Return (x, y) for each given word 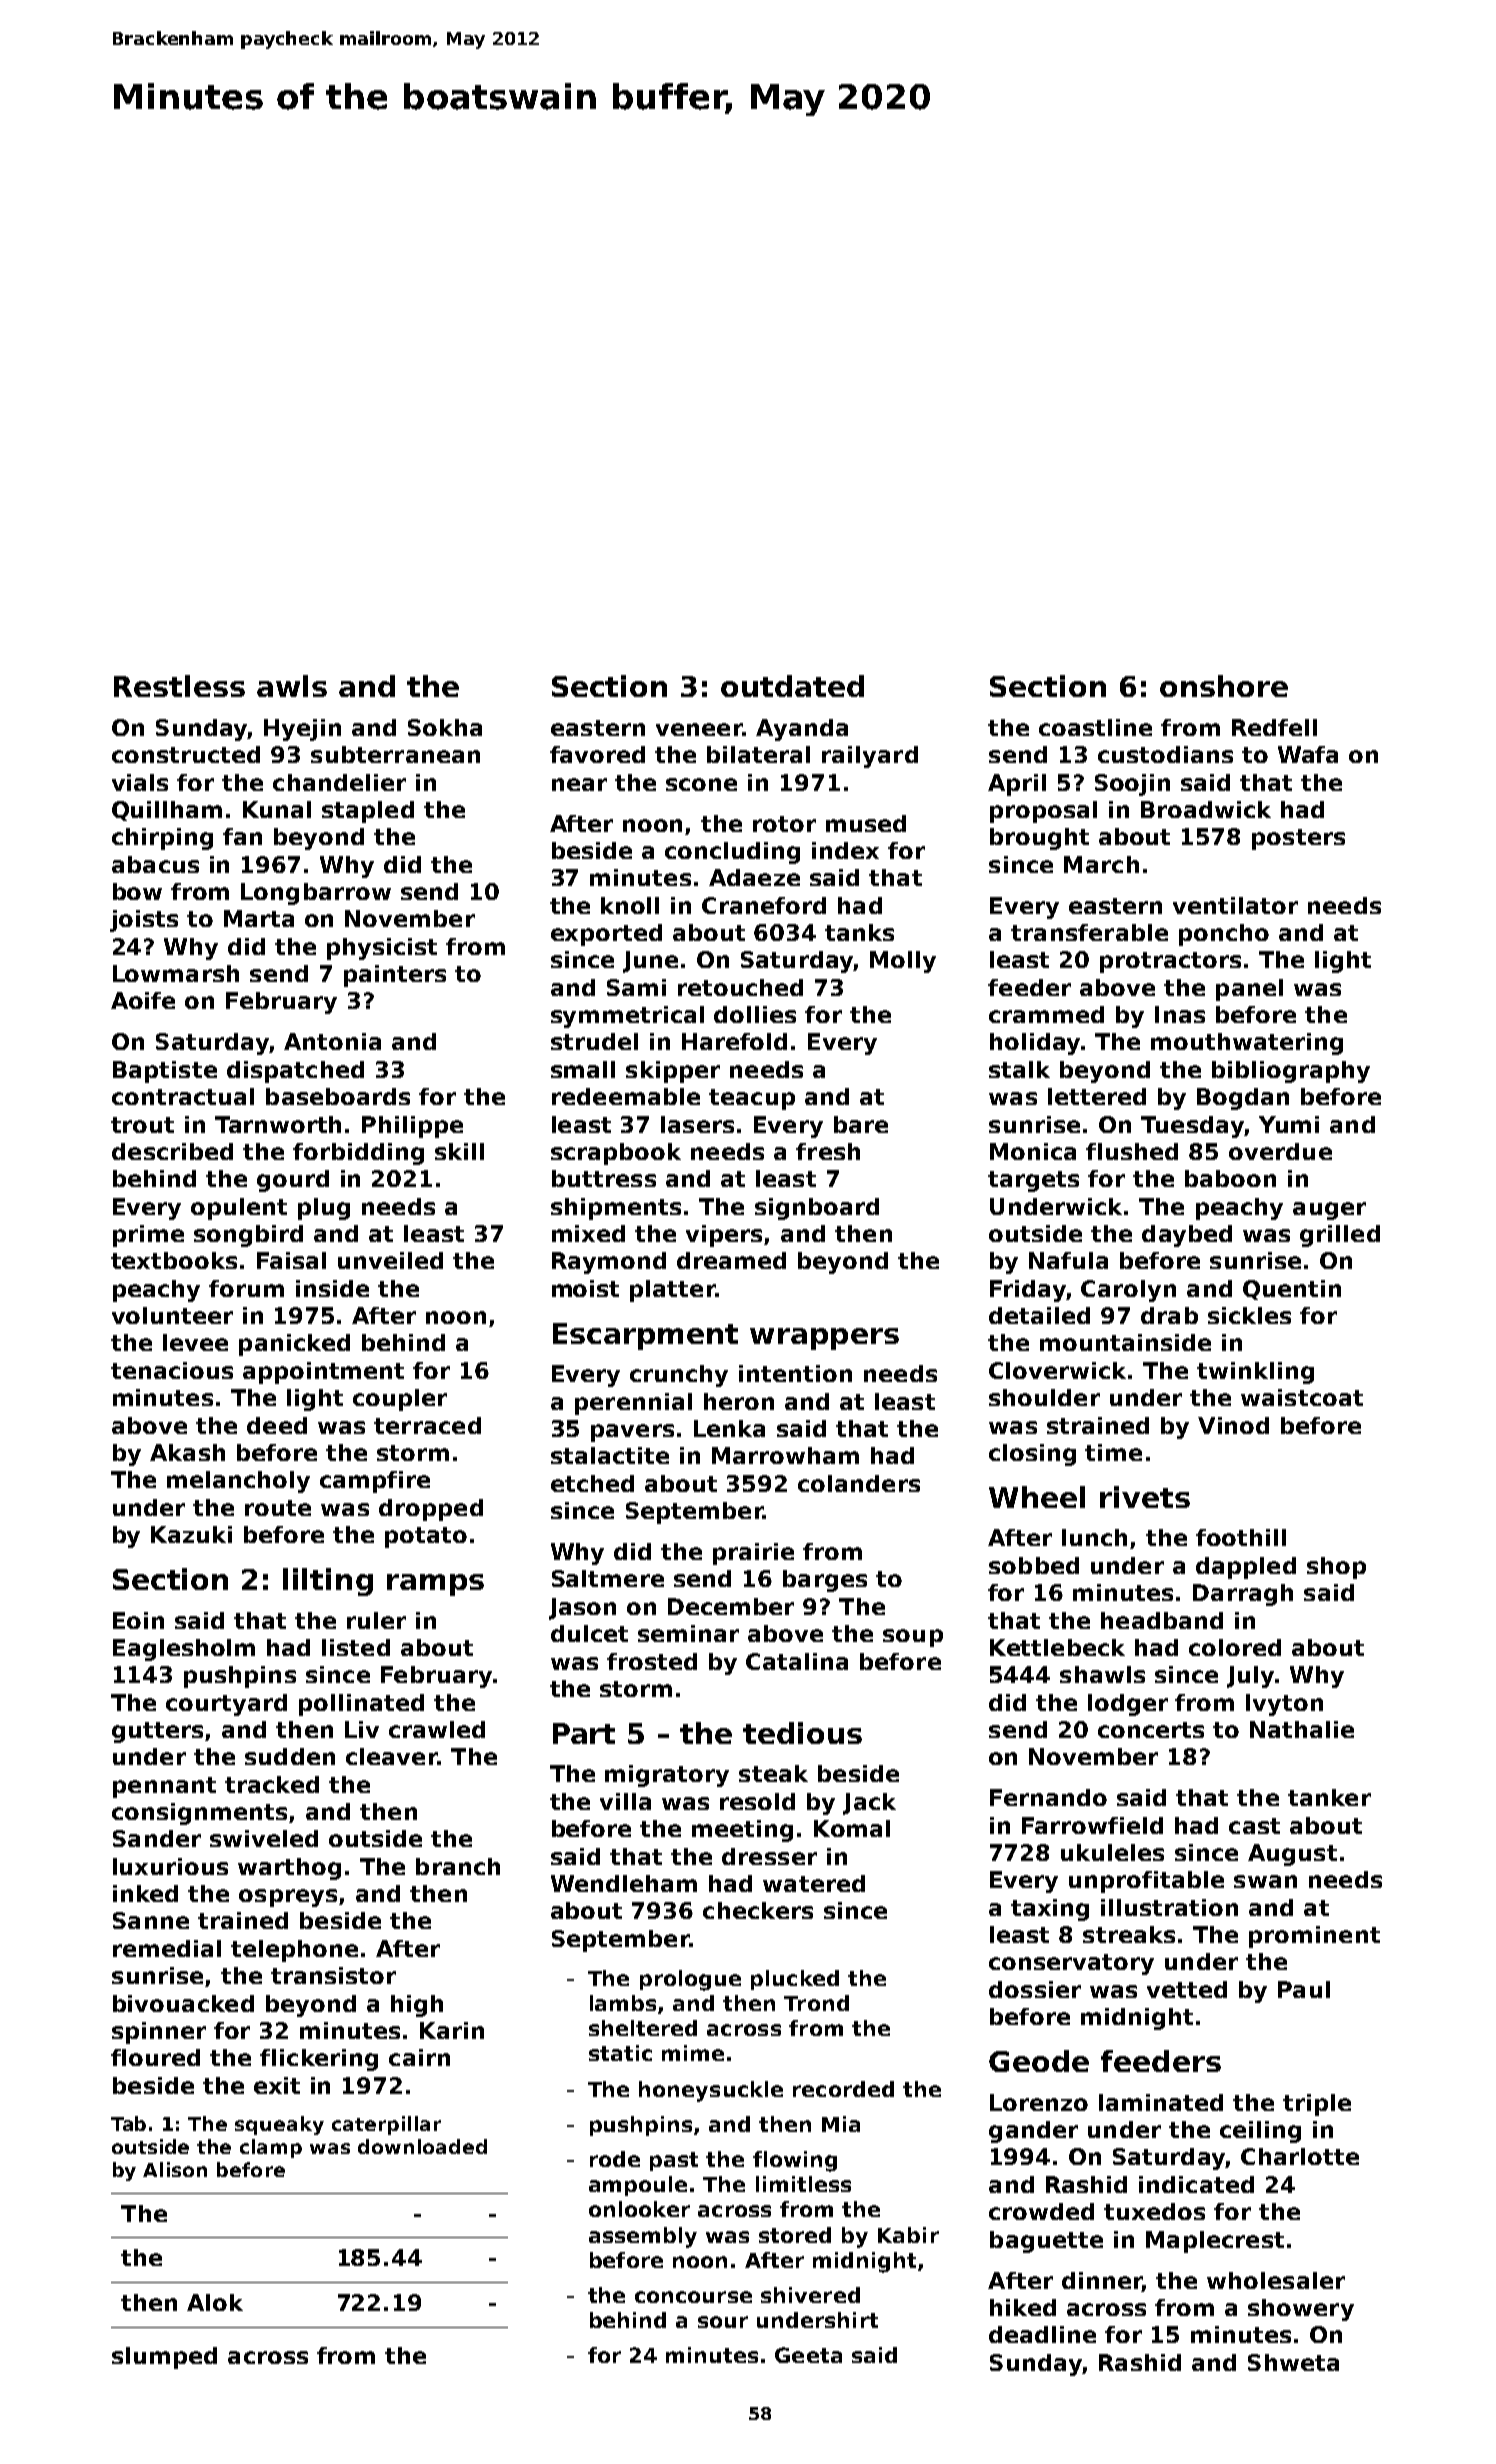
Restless (179, 686)
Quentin (1292, 1290)
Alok (215, 2302)
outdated (792, 686)
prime (148, 1236)
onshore (1224, 686)
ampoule (638, 2186)
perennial (633, 1404)
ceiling (1260, 2132)
